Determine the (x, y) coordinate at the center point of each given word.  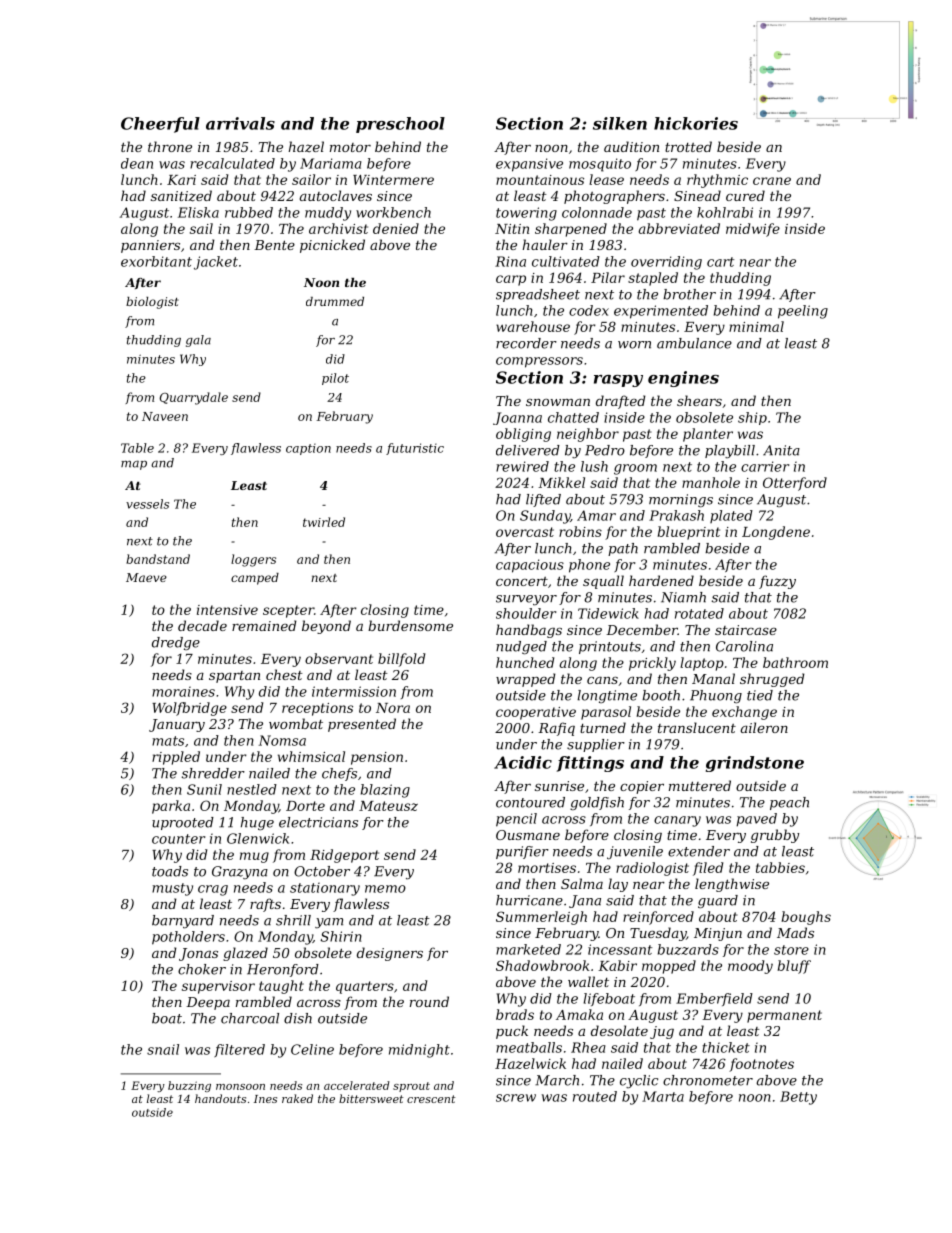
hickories (696, 123)
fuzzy (777, 582)
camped (255, 579)
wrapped (526, 680)
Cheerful (160, 125)
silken (620, 123)
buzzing (189, 1086)
